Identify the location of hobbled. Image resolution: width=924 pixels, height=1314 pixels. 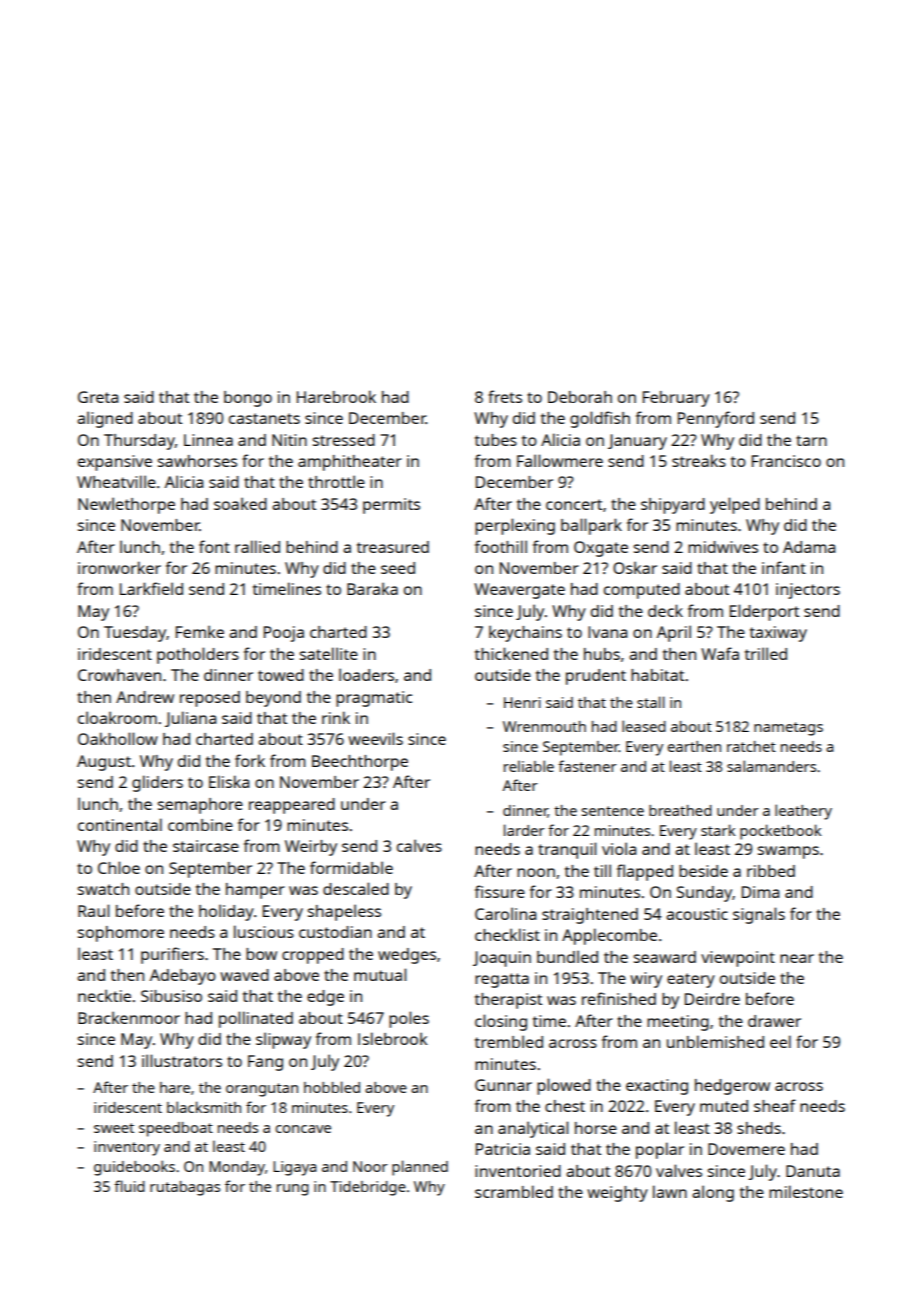
(332, 1087).
